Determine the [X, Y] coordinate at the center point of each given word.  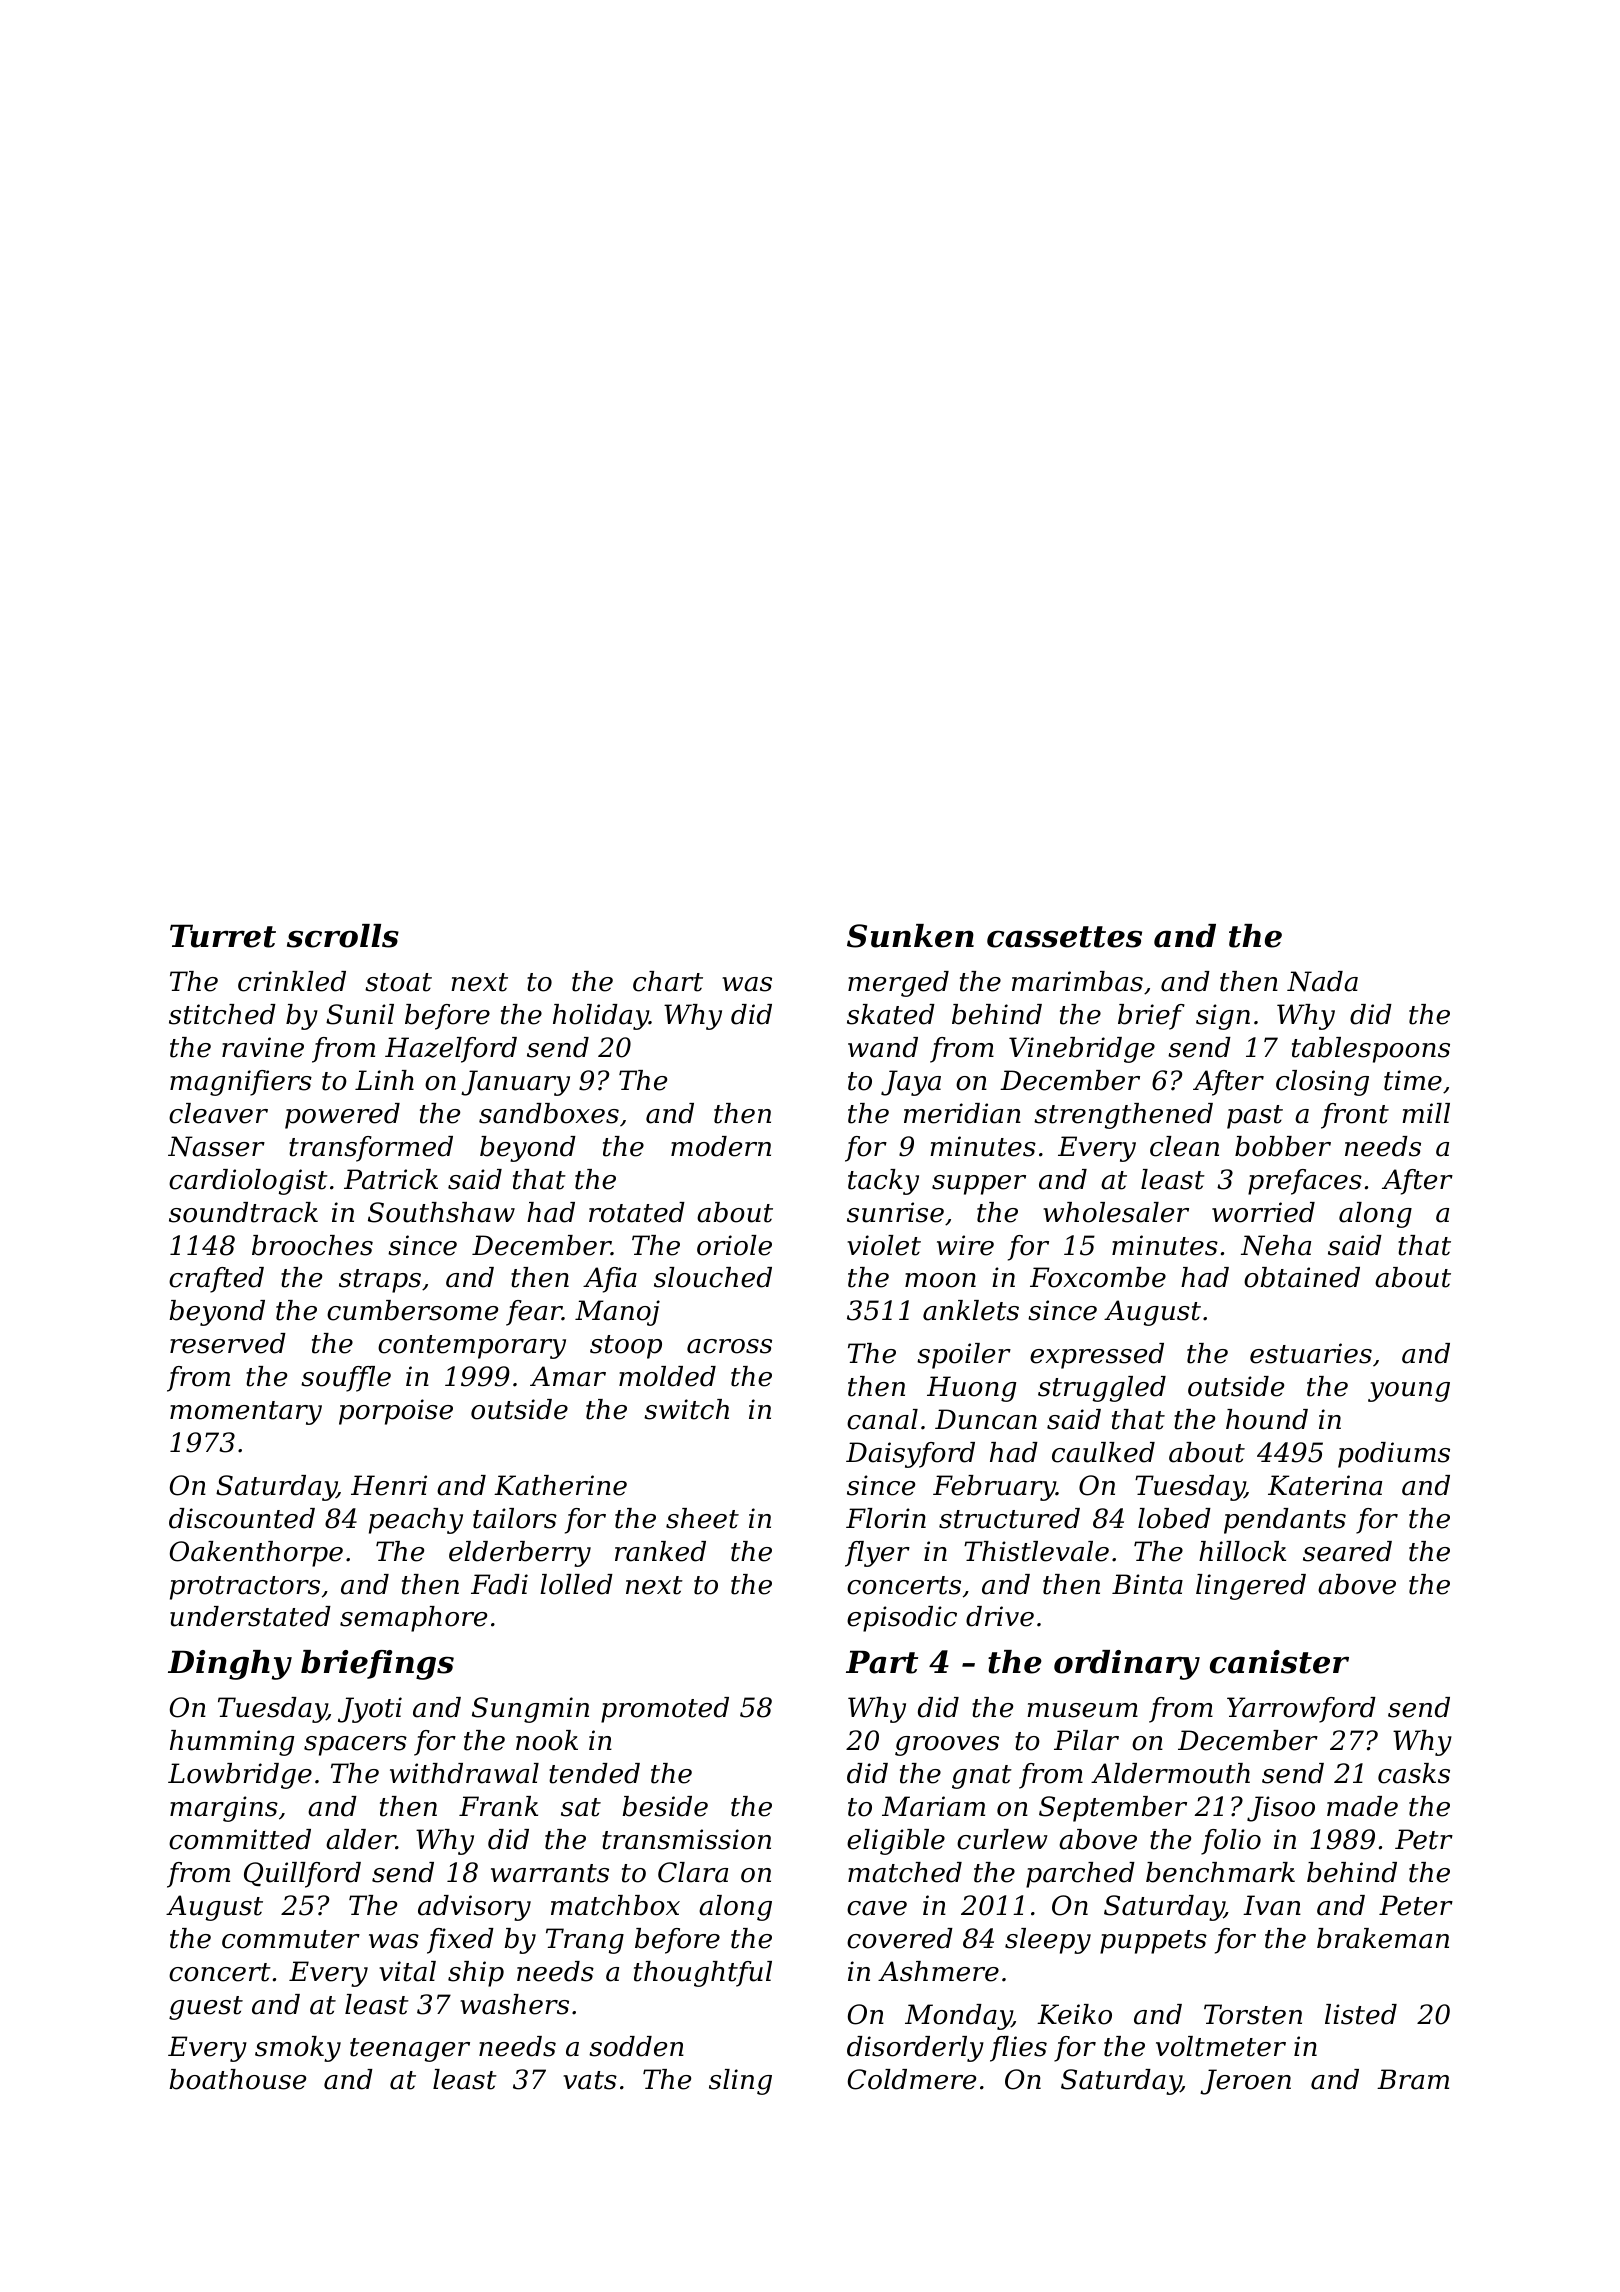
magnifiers [241, 1083]
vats [590, 2080]
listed [1361, 2014]
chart [668, 981]
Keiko [1074, 2014]
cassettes [1064, 937]
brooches [312, 1245]
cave [877, 1908]
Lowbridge [240, 1776]
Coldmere [912, 2079]
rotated [637, 1212]
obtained [1302, 1277]
